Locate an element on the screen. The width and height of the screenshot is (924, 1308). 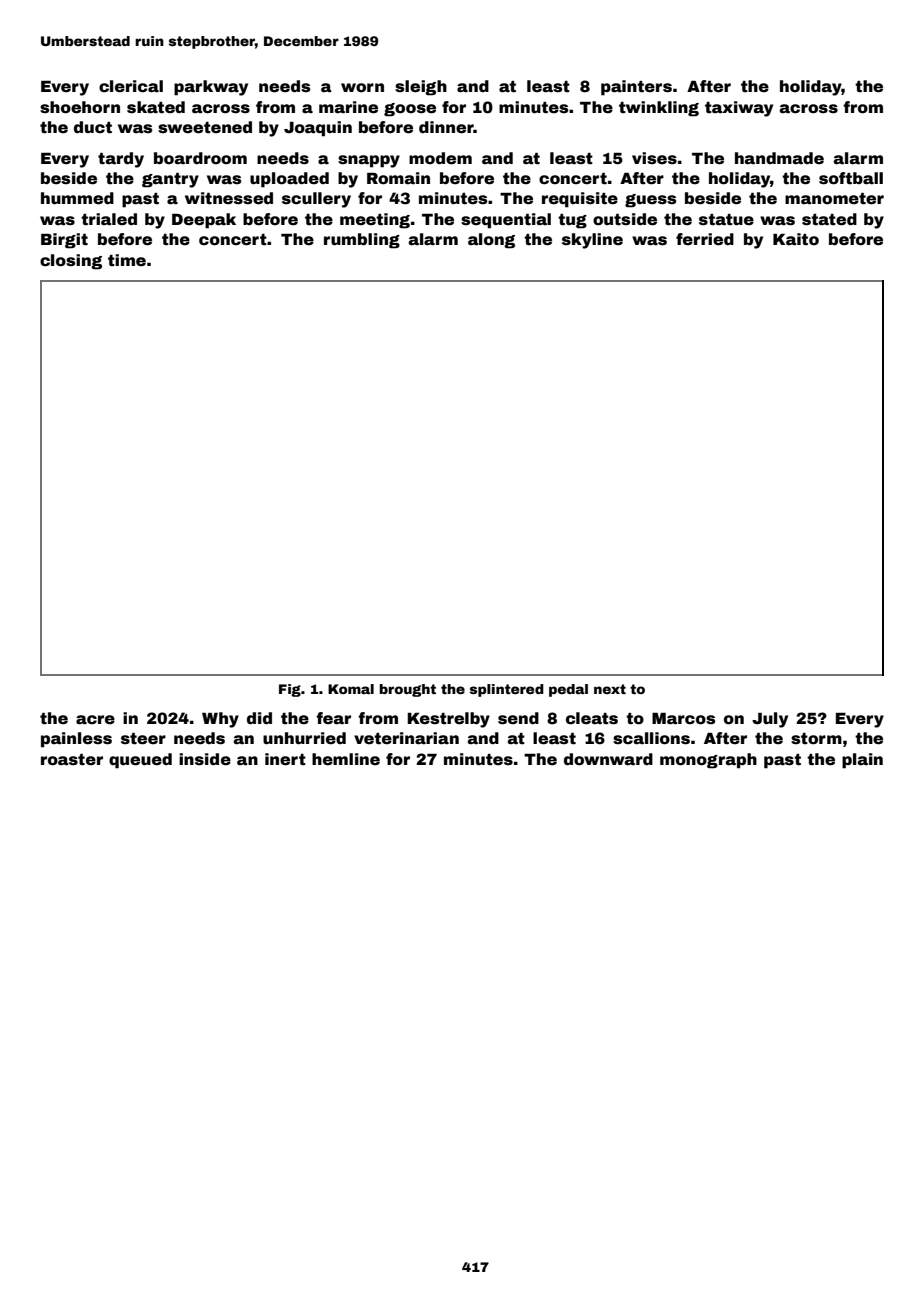
sequential is located at coordinates (506, 221).
